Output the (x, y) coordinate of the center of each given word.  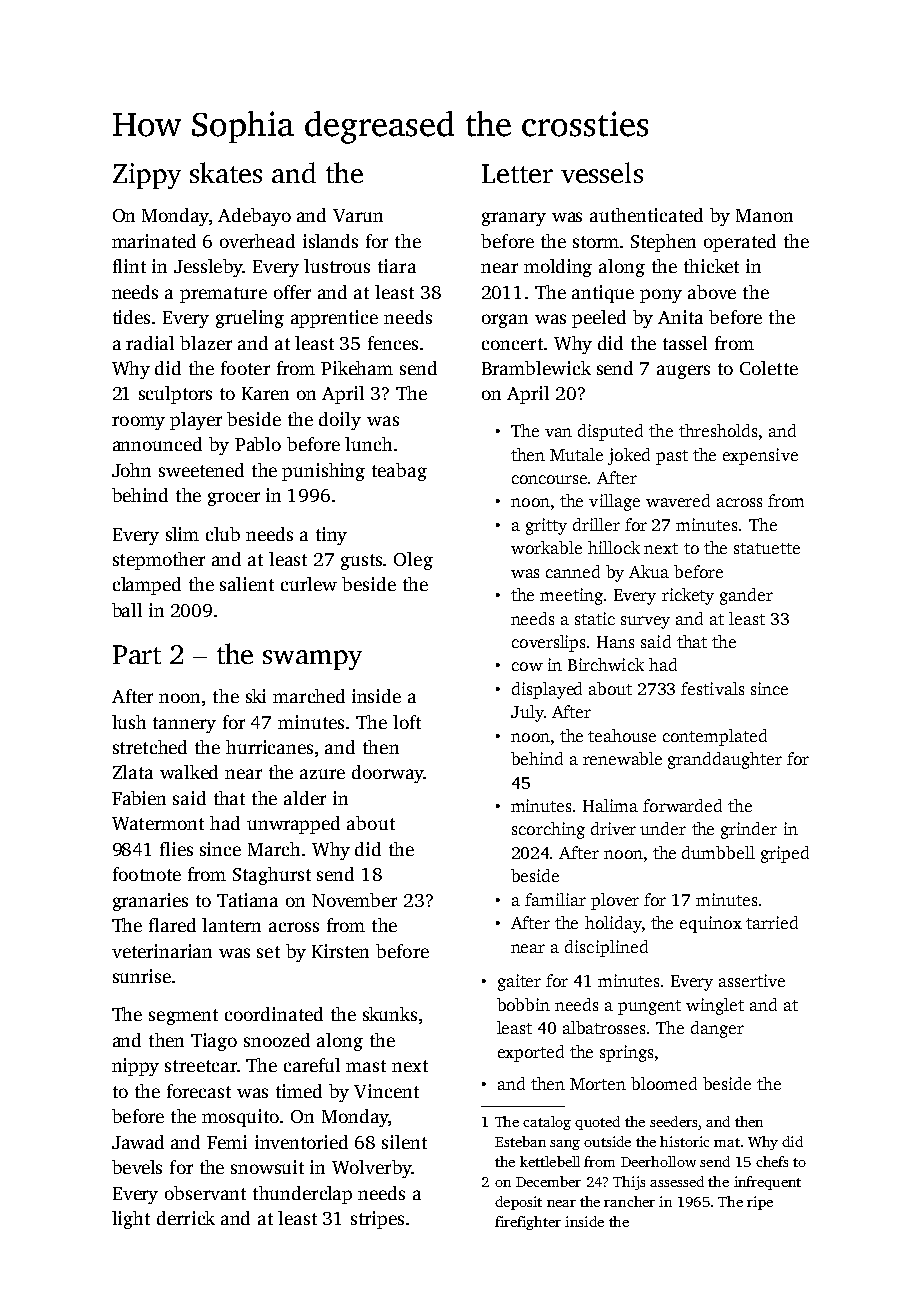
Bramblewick (536, 368)
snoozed (277, 1040)
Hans (615, 642)
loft (407, 722)
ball (127, 610)
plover (615, 901)
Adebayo (254, 217)
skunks (390, 1014)
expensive (760, 456)
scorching (548, 830)
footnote (147, 874)
